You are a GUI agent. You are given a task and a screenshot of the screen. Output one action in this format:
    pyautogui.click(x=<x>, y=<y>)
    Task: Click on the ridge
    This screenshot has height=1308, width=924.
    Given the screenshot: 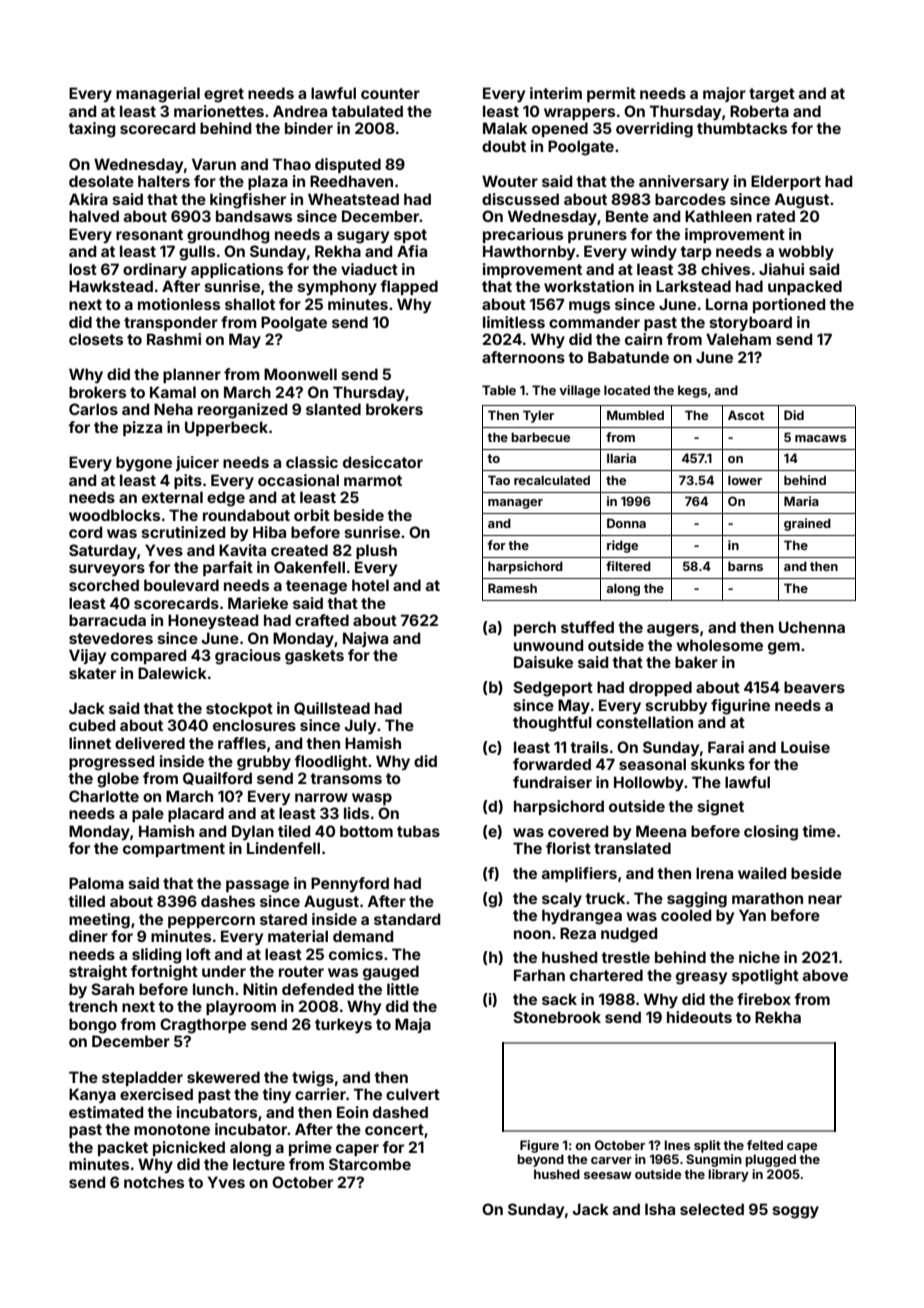 What is the action you would take?
    pyautogui.click(x=622, y=546)
